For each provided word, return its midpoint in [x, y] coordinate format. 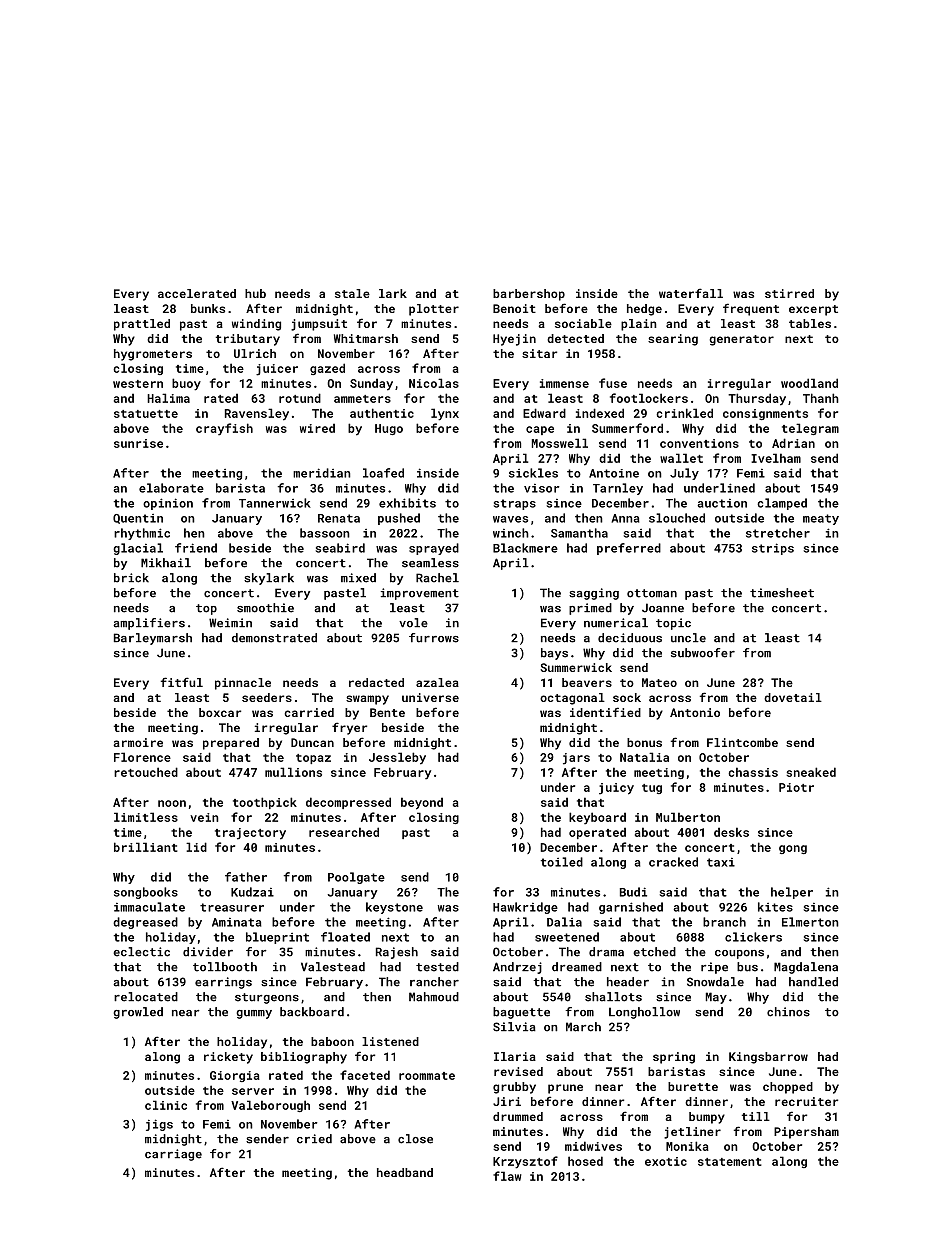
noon [172, 803]
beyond [422, 803]
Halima [168, 398]
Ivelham [776, 458]
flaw [507, 1176]
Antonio [695, 712]
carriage [173, 1155]
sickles [533, 473]
